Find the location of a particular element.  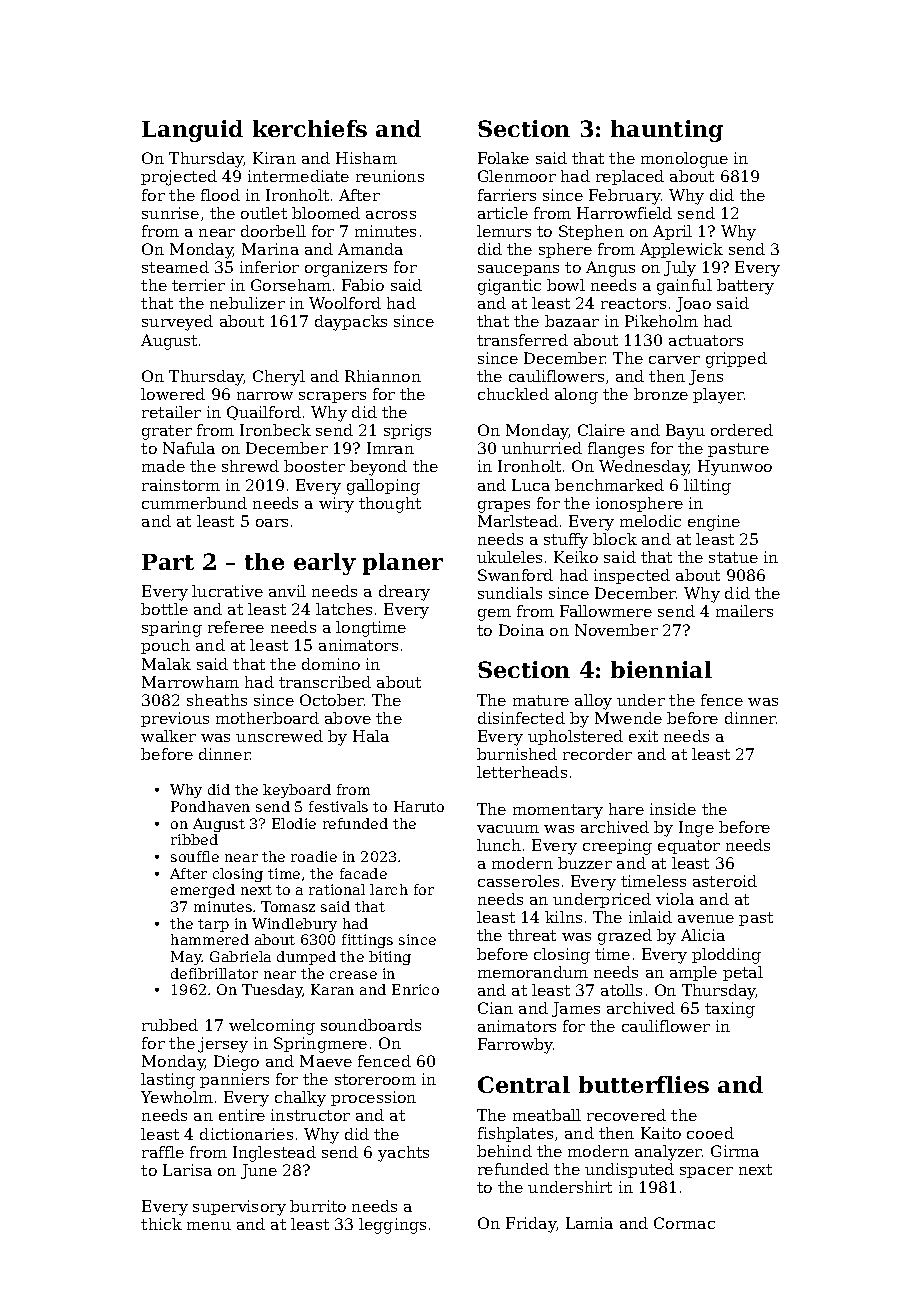

menu is located at coordinates (209, 1226).
